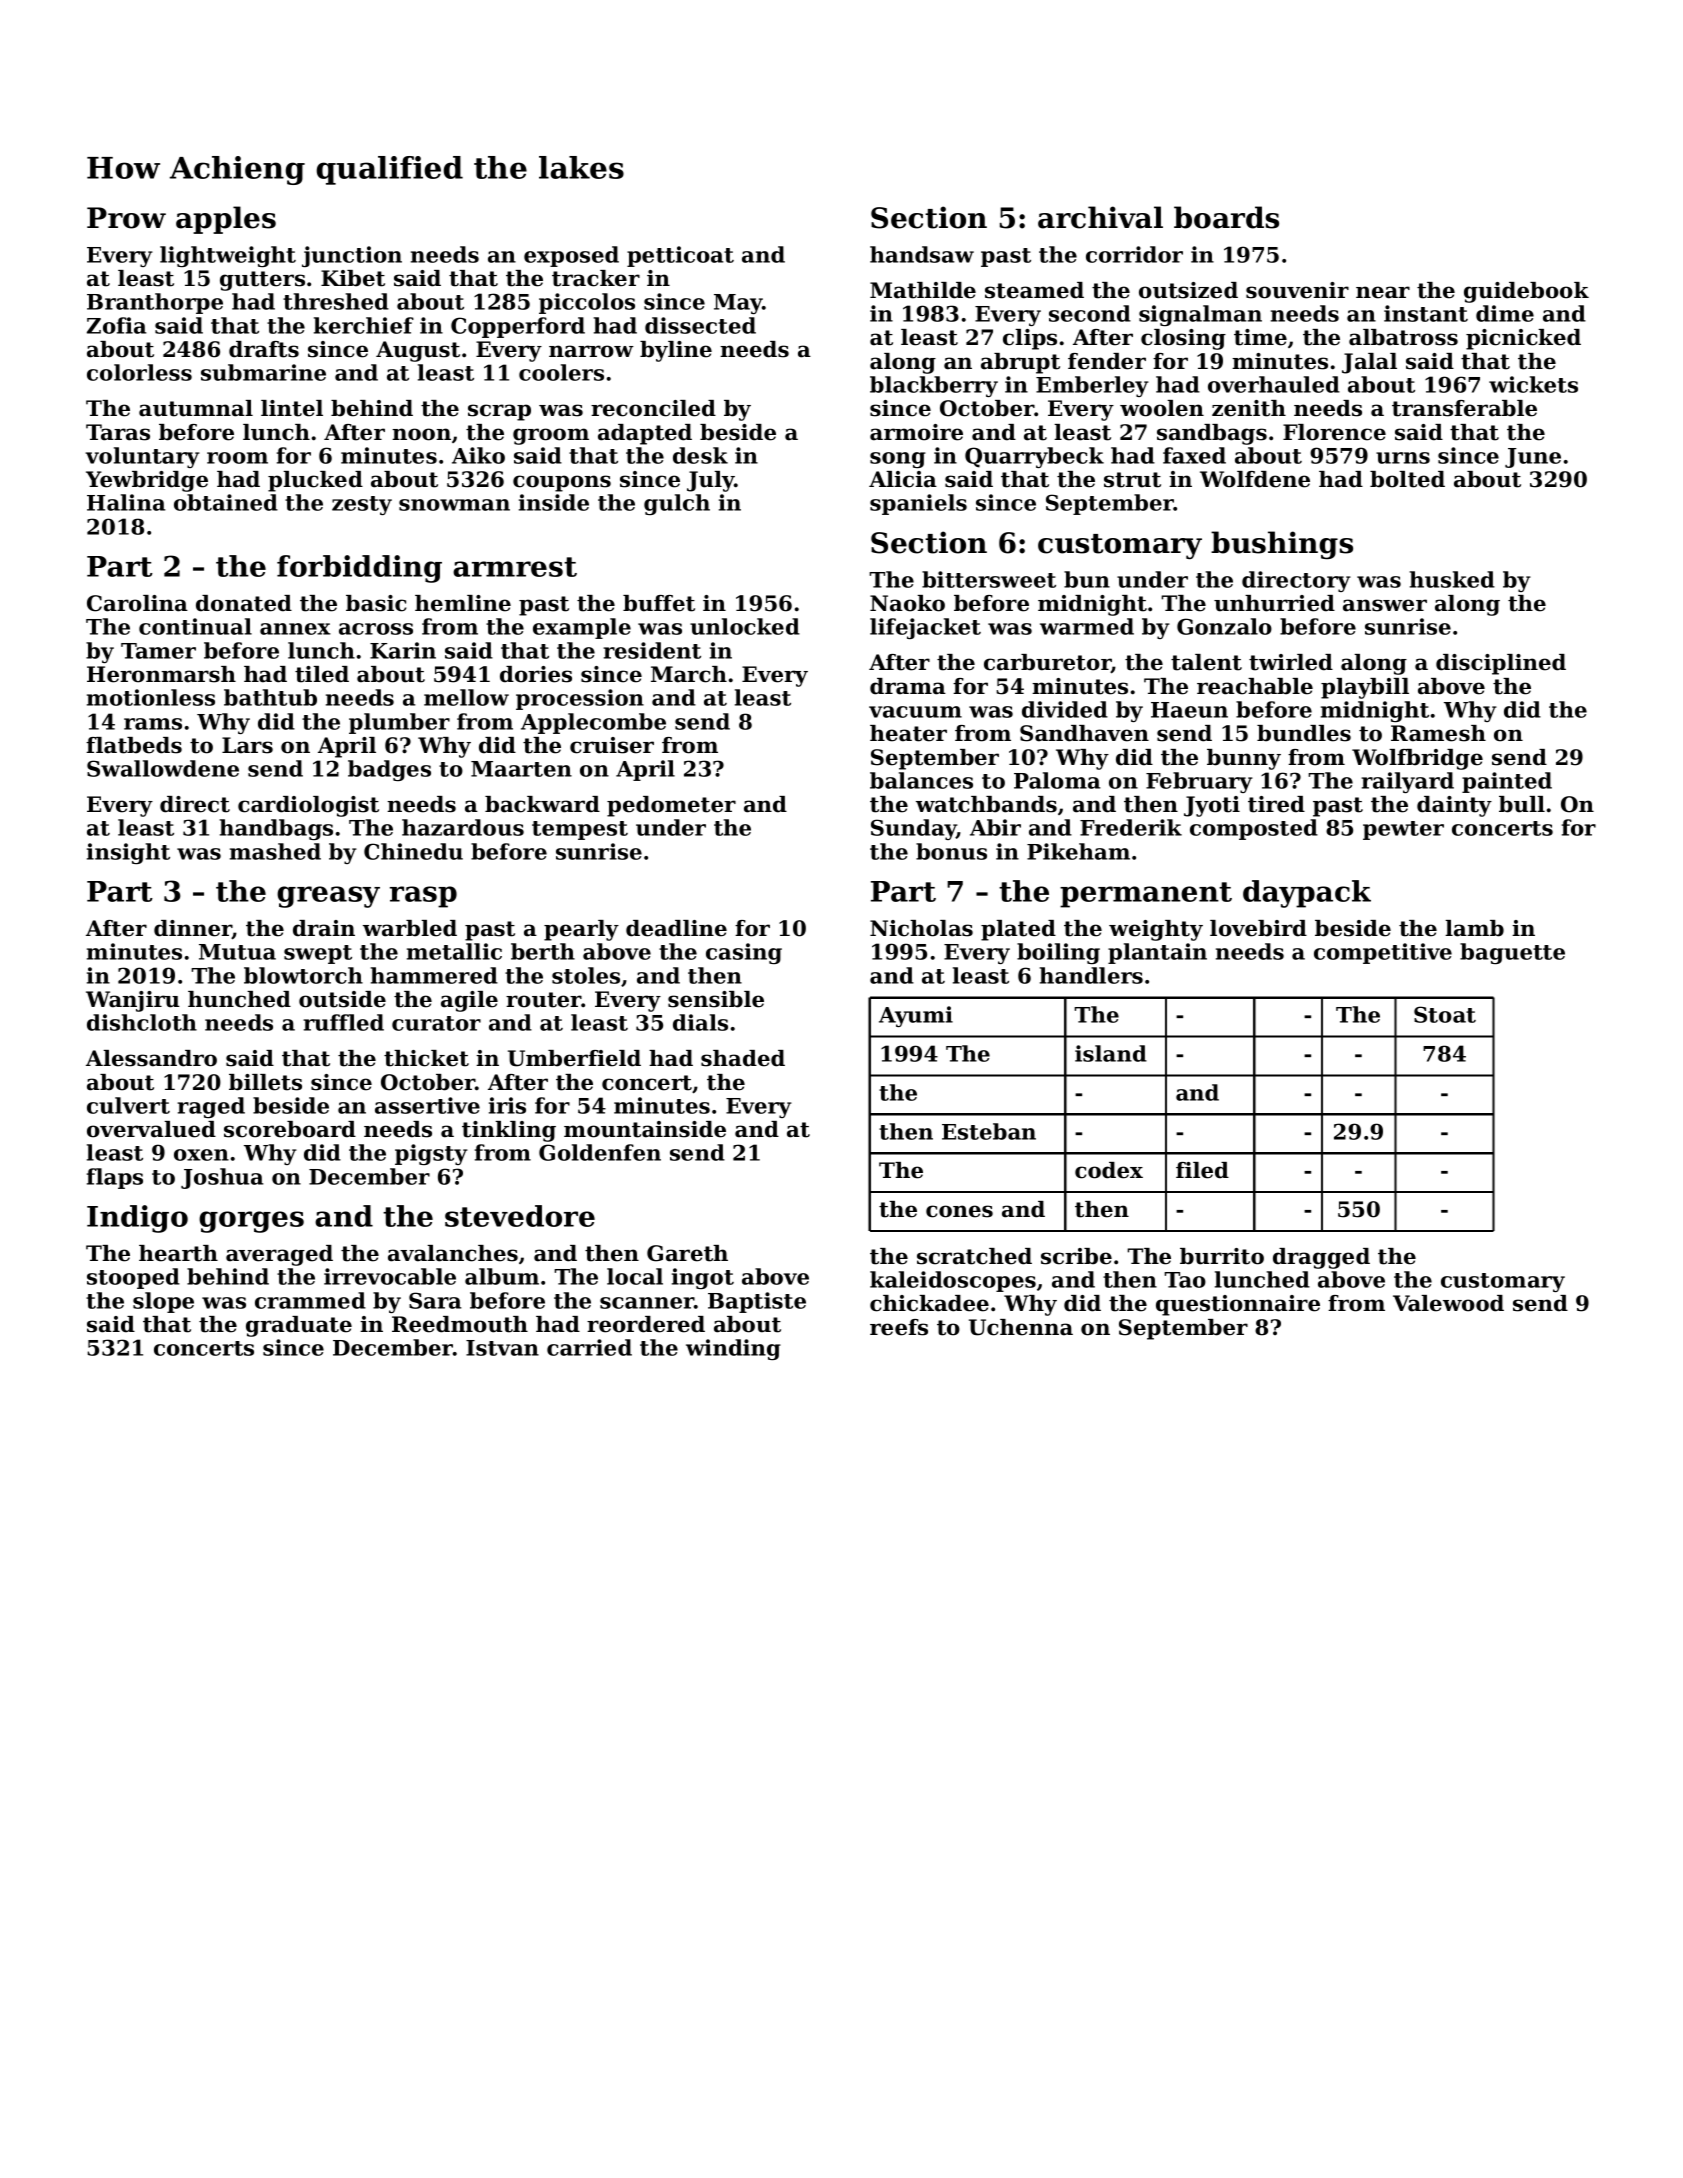 The height and width of the screenshot is (2178, 1683). I want to click on warbled, so click(410, 928).
